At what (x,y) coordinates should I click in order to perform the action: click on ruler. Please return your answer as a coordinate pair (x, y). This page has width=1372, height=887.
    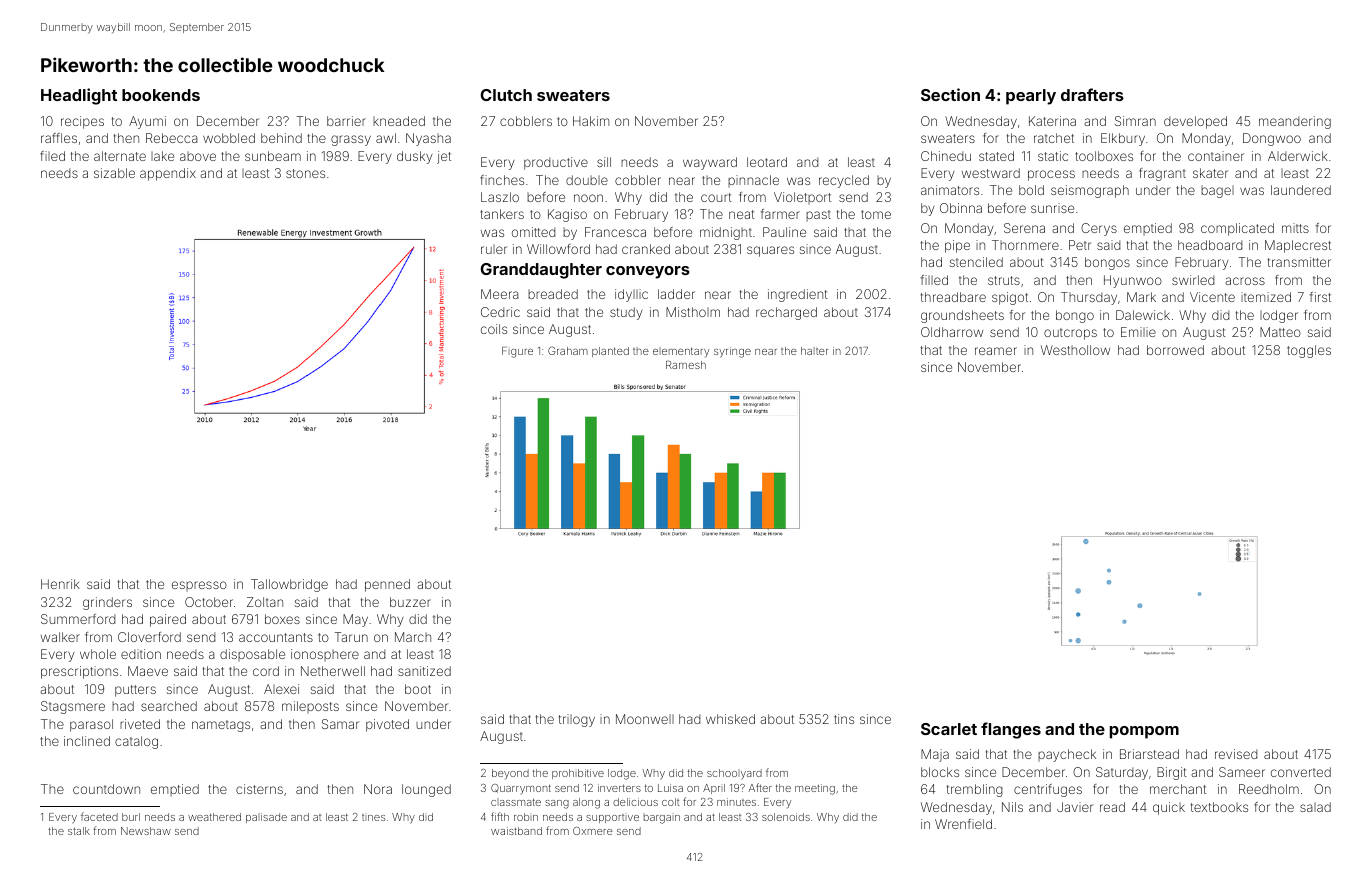
    Looking at the image, I should click on (494, 249).
